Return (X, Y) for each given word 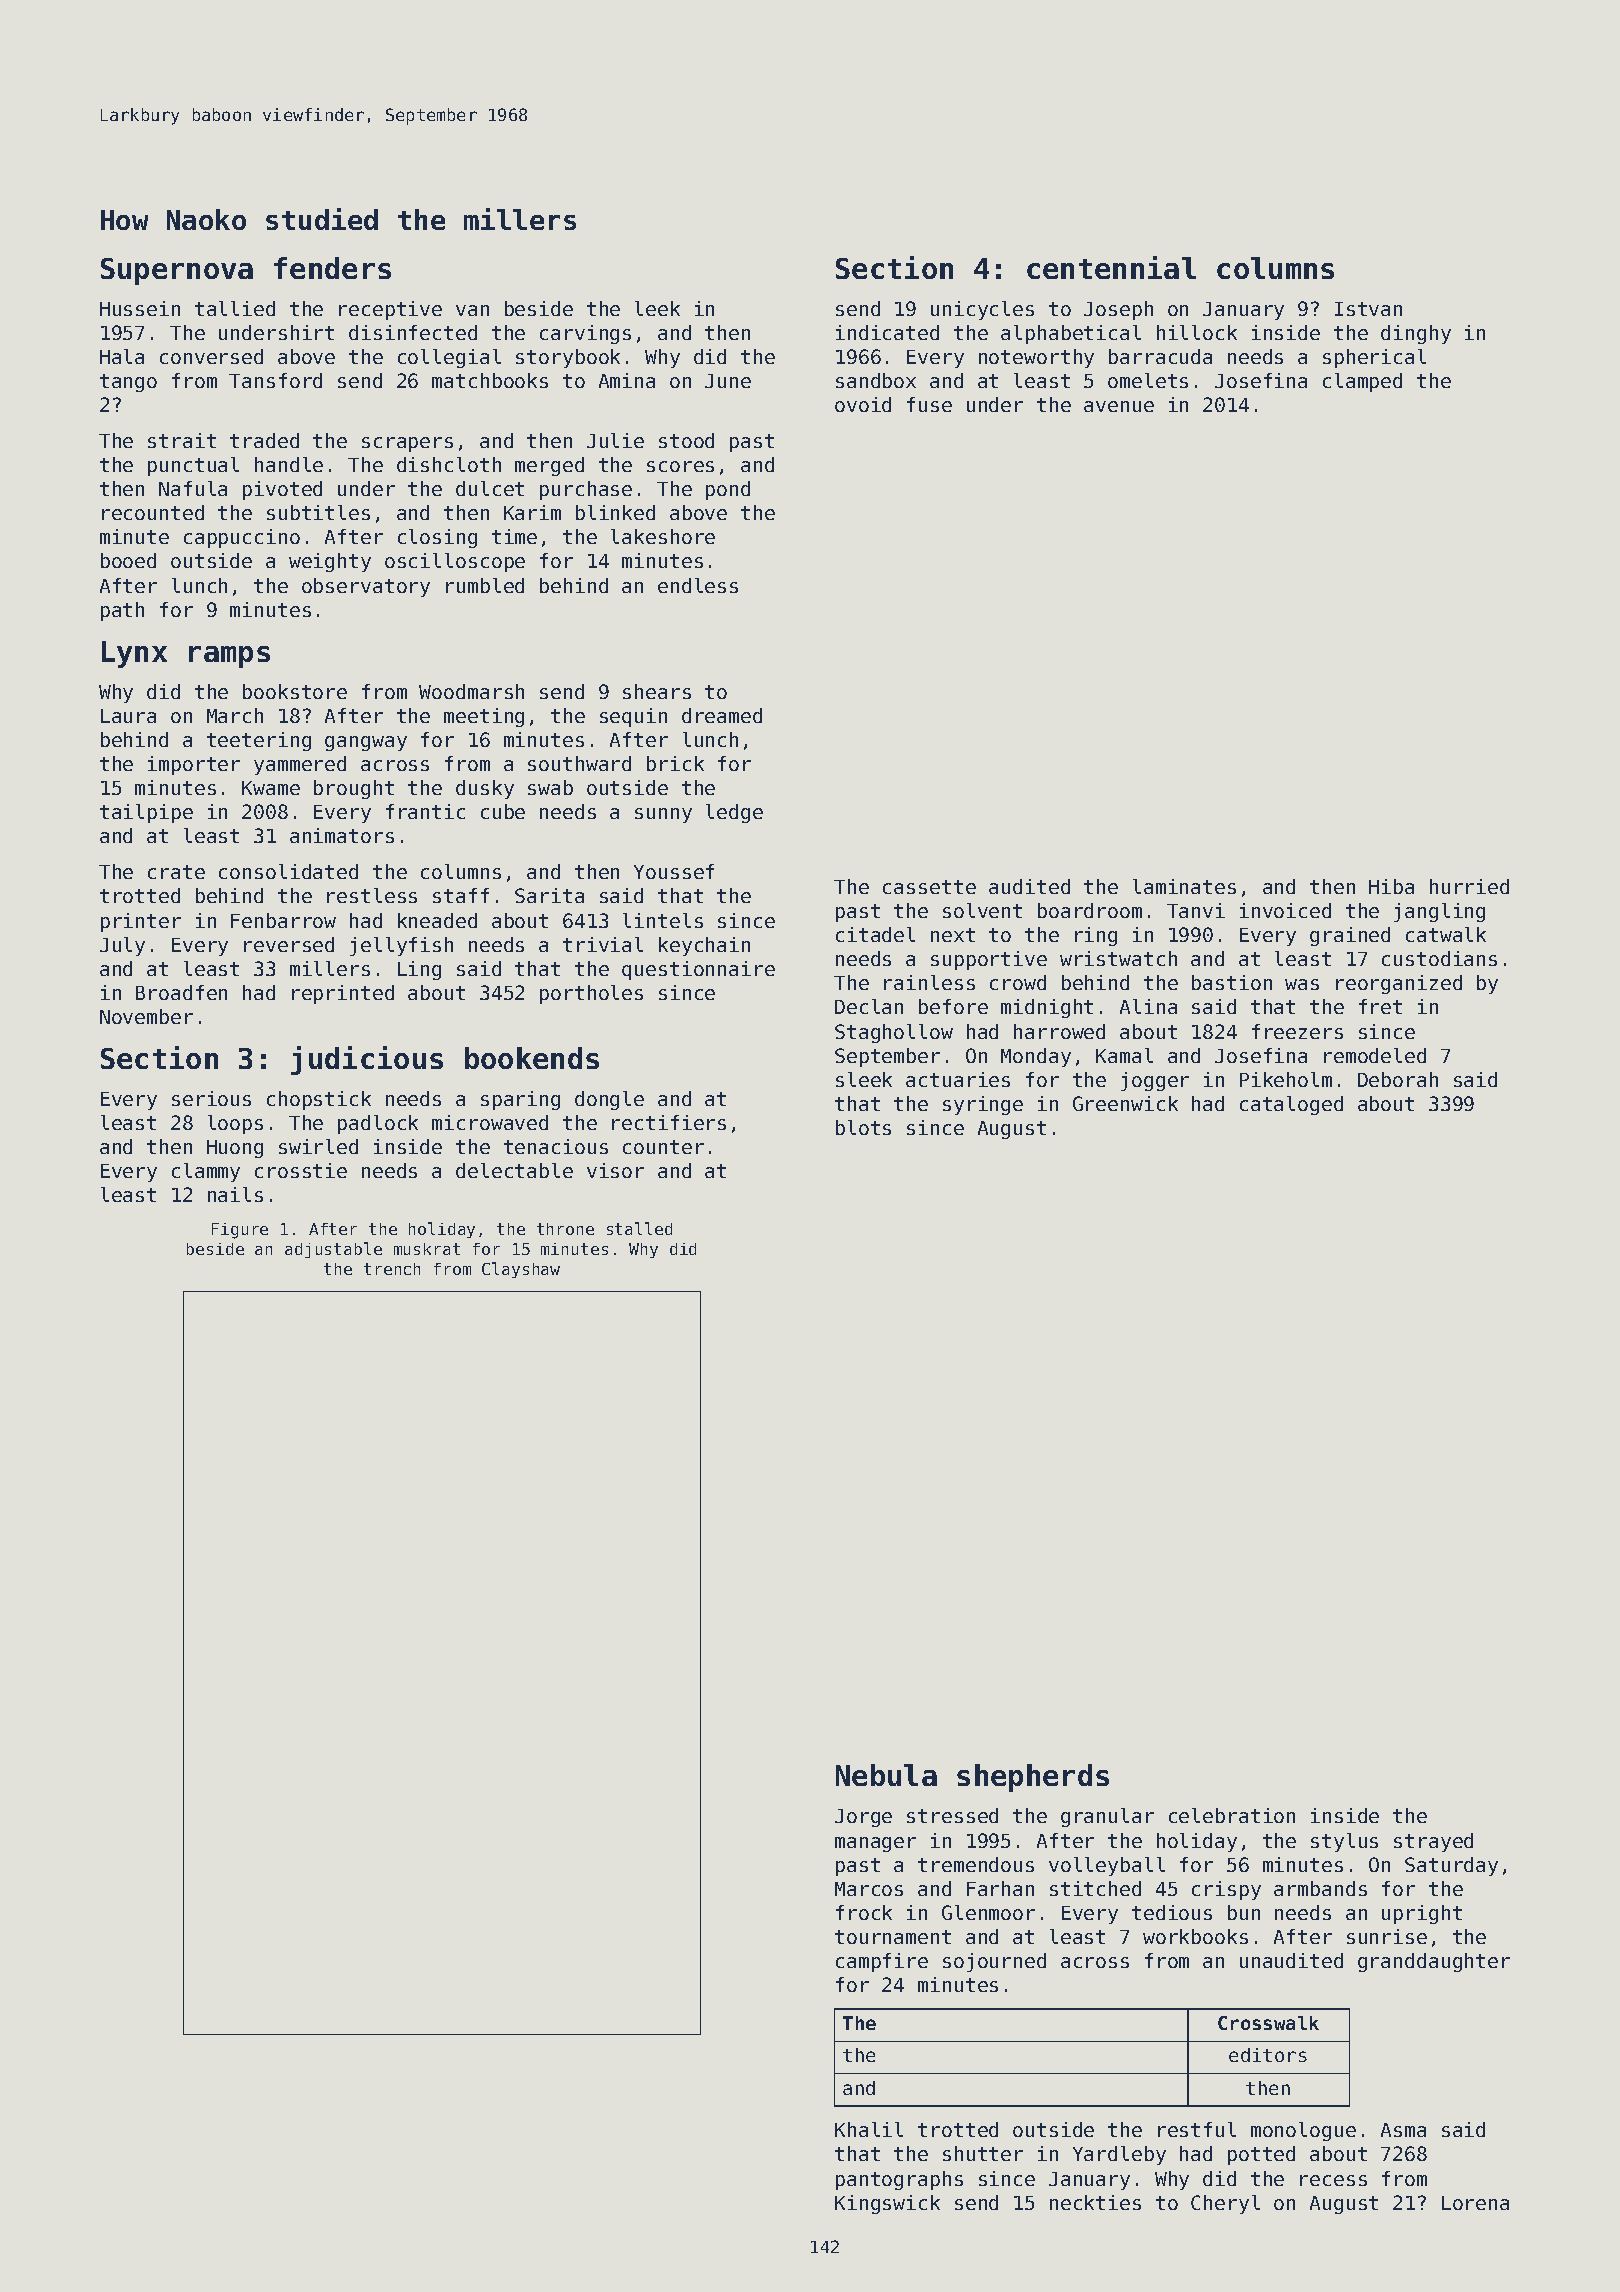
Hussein (140, 308)
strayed (1433, 1842)
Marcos (869, 1889)
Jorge (863, 1818)
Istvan (1368, 309)
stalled (639, 1228)
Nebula (886, 1775)
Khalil (869, 2129)
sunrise (1387, 1936)
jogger (1155, 1081)
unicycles (982, 310)
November (146, 1016)
